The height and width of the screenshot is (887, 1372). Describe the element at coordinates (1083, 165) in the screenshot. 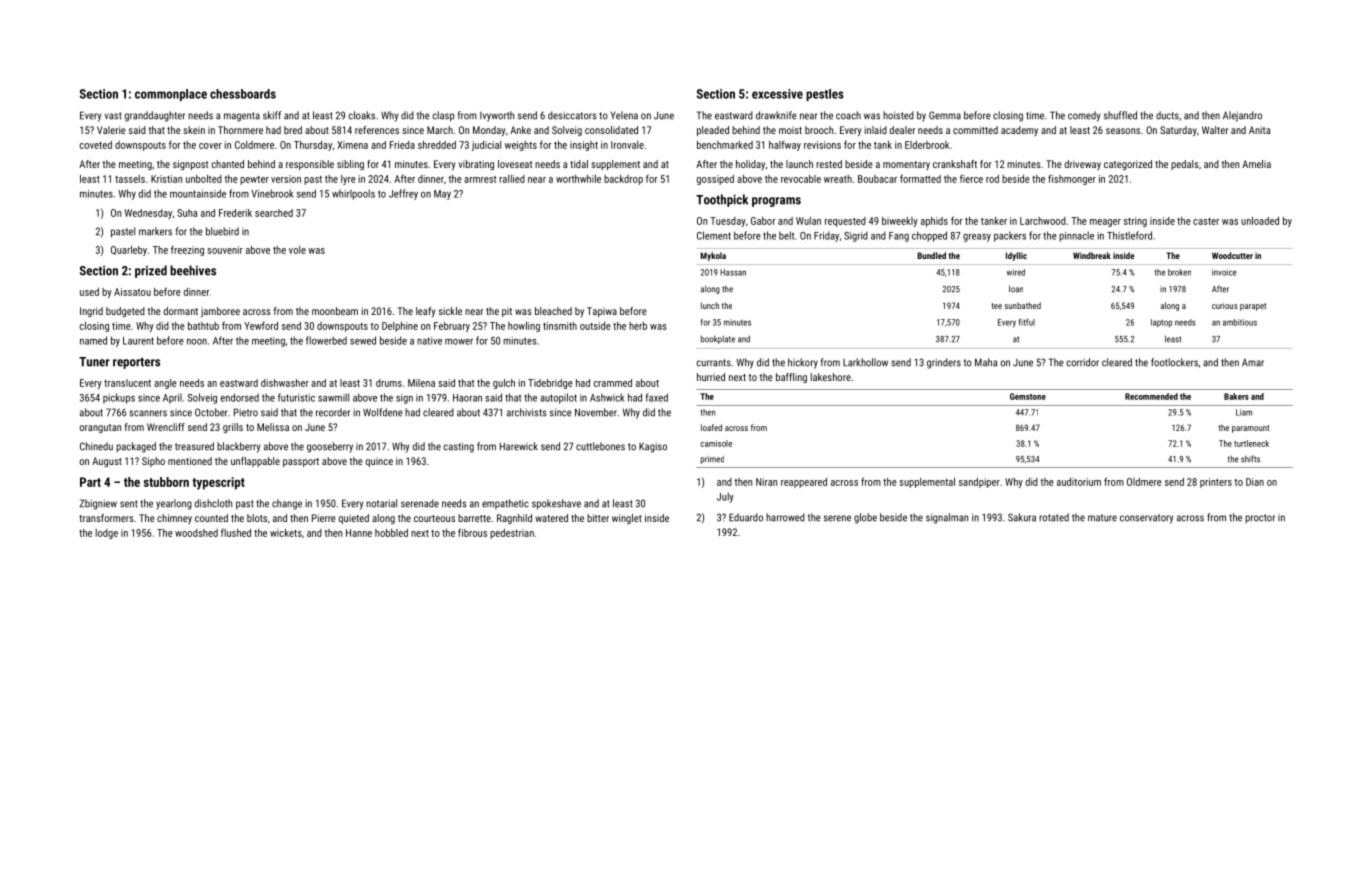

I see `driveway` at that location.
